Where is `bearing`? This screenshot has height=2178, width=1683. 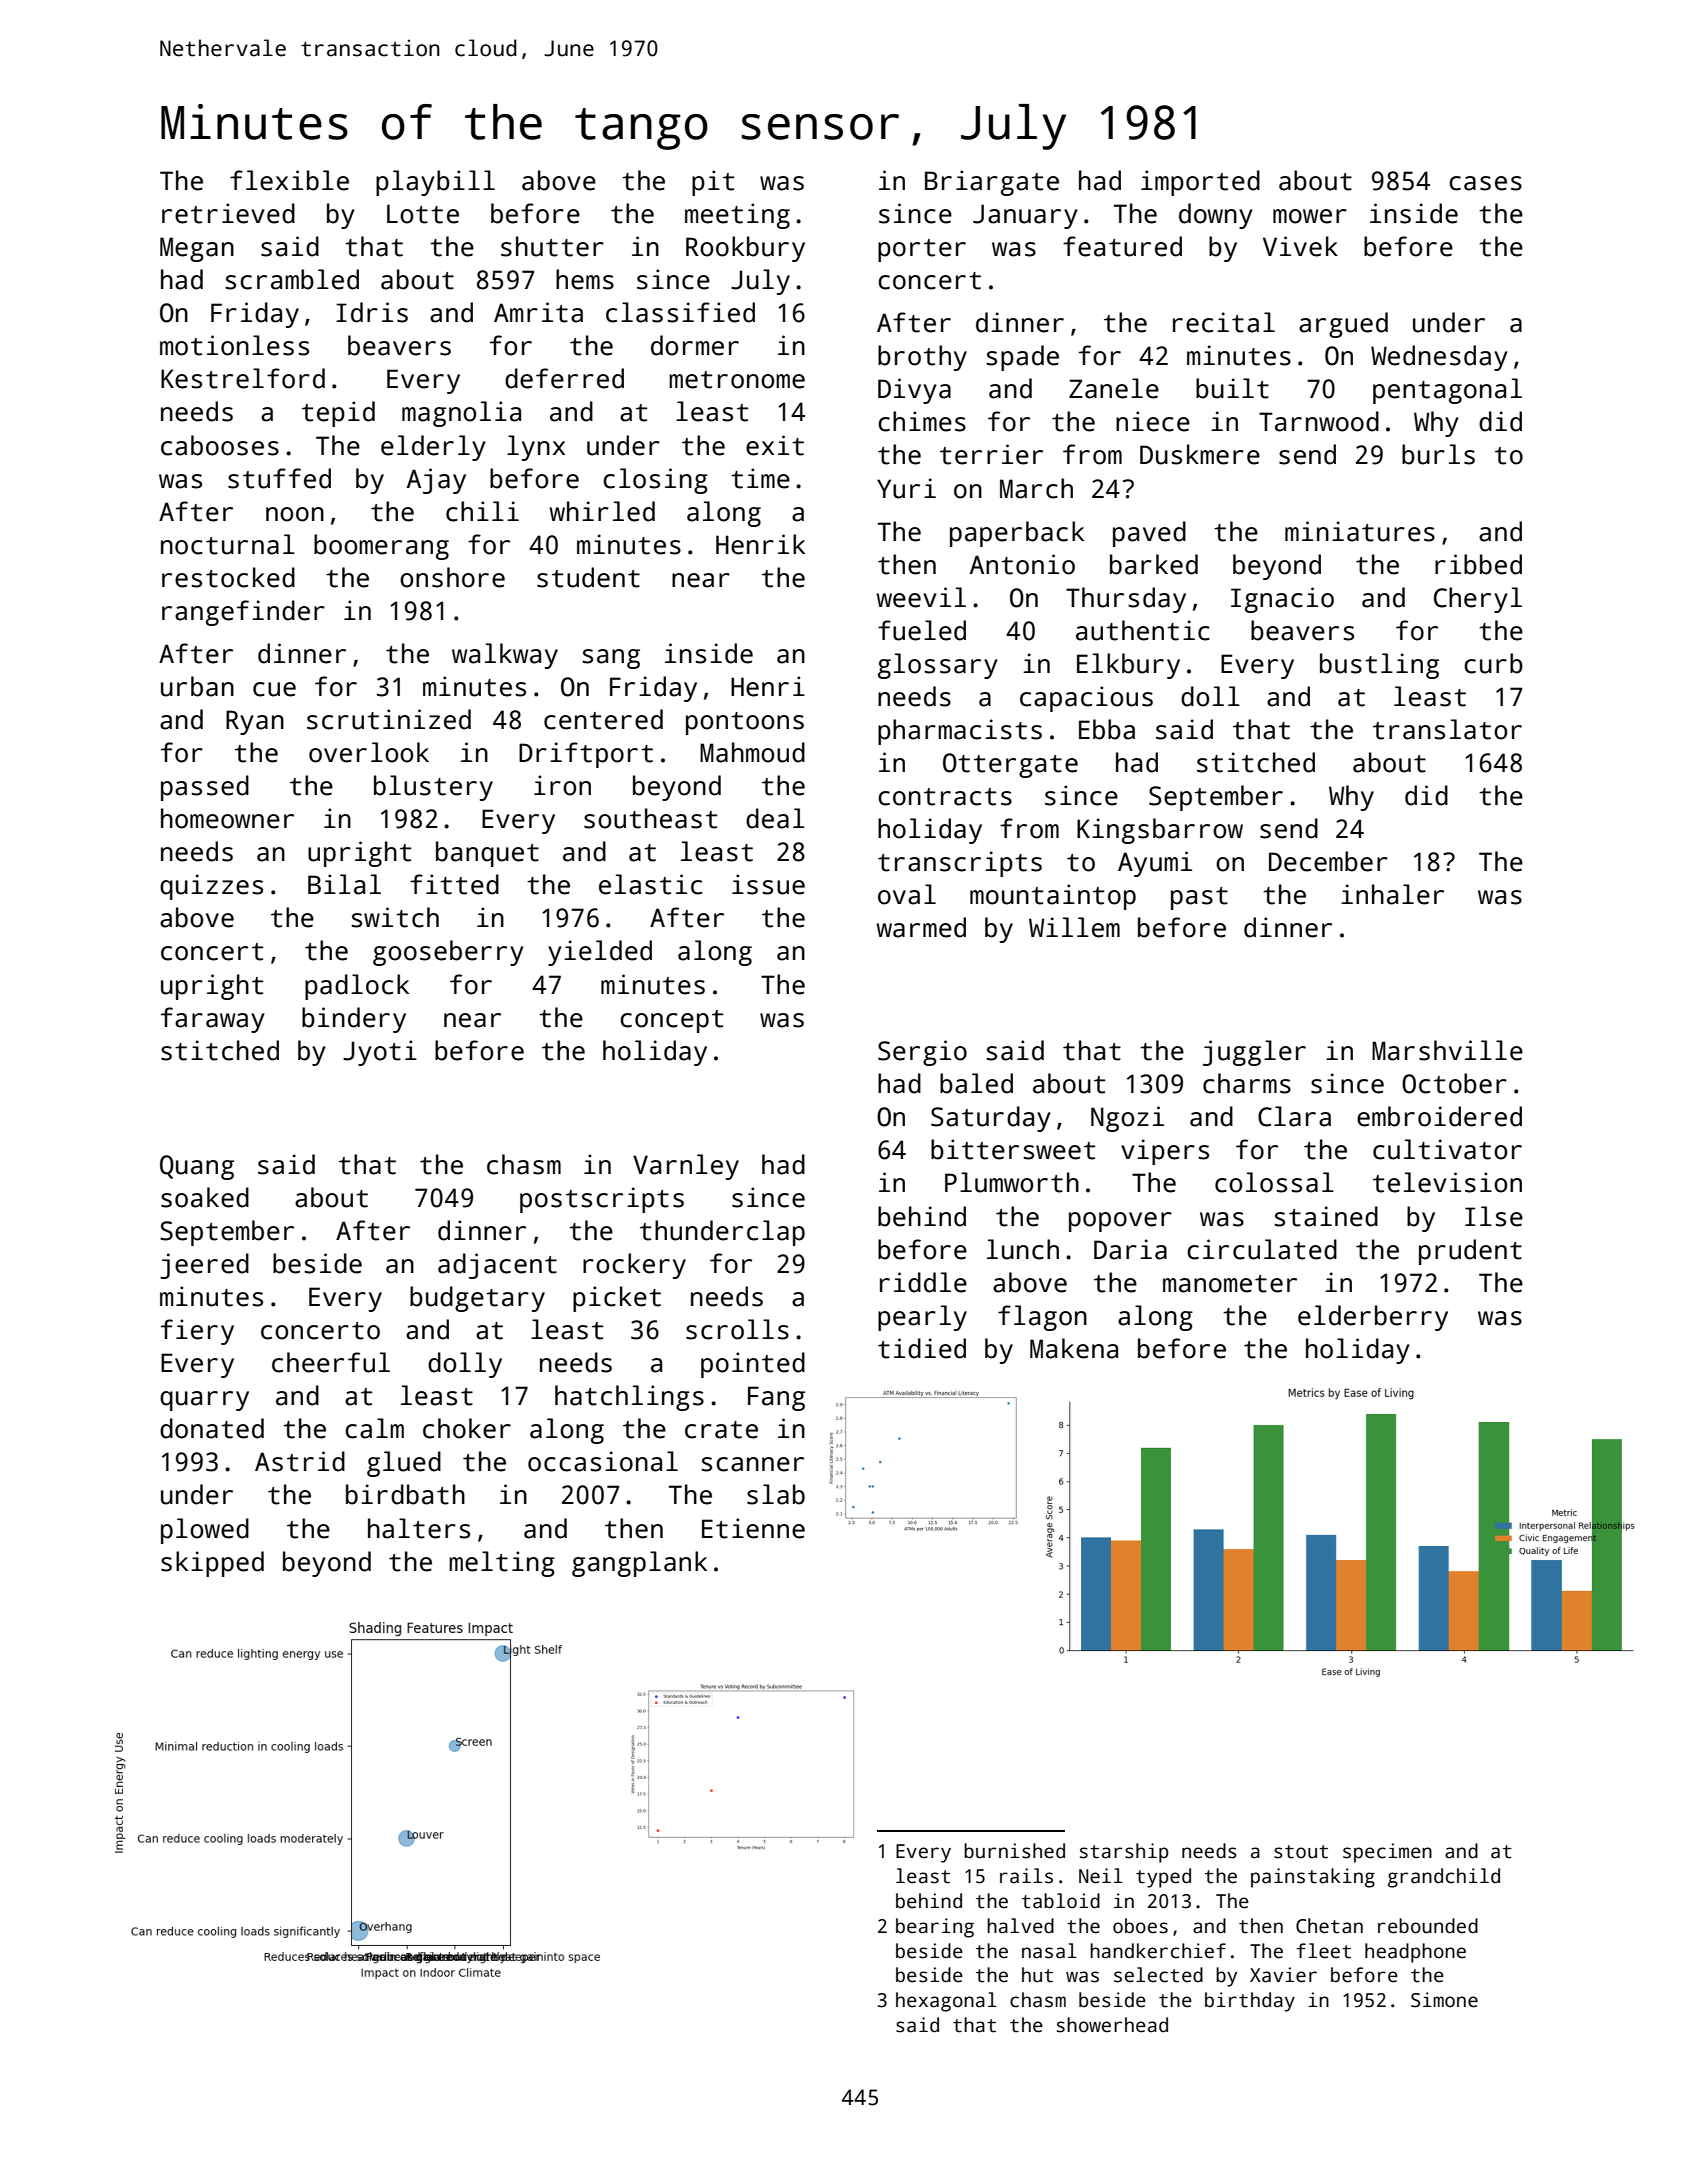 bearing is located at coordinates (935, 1928).
